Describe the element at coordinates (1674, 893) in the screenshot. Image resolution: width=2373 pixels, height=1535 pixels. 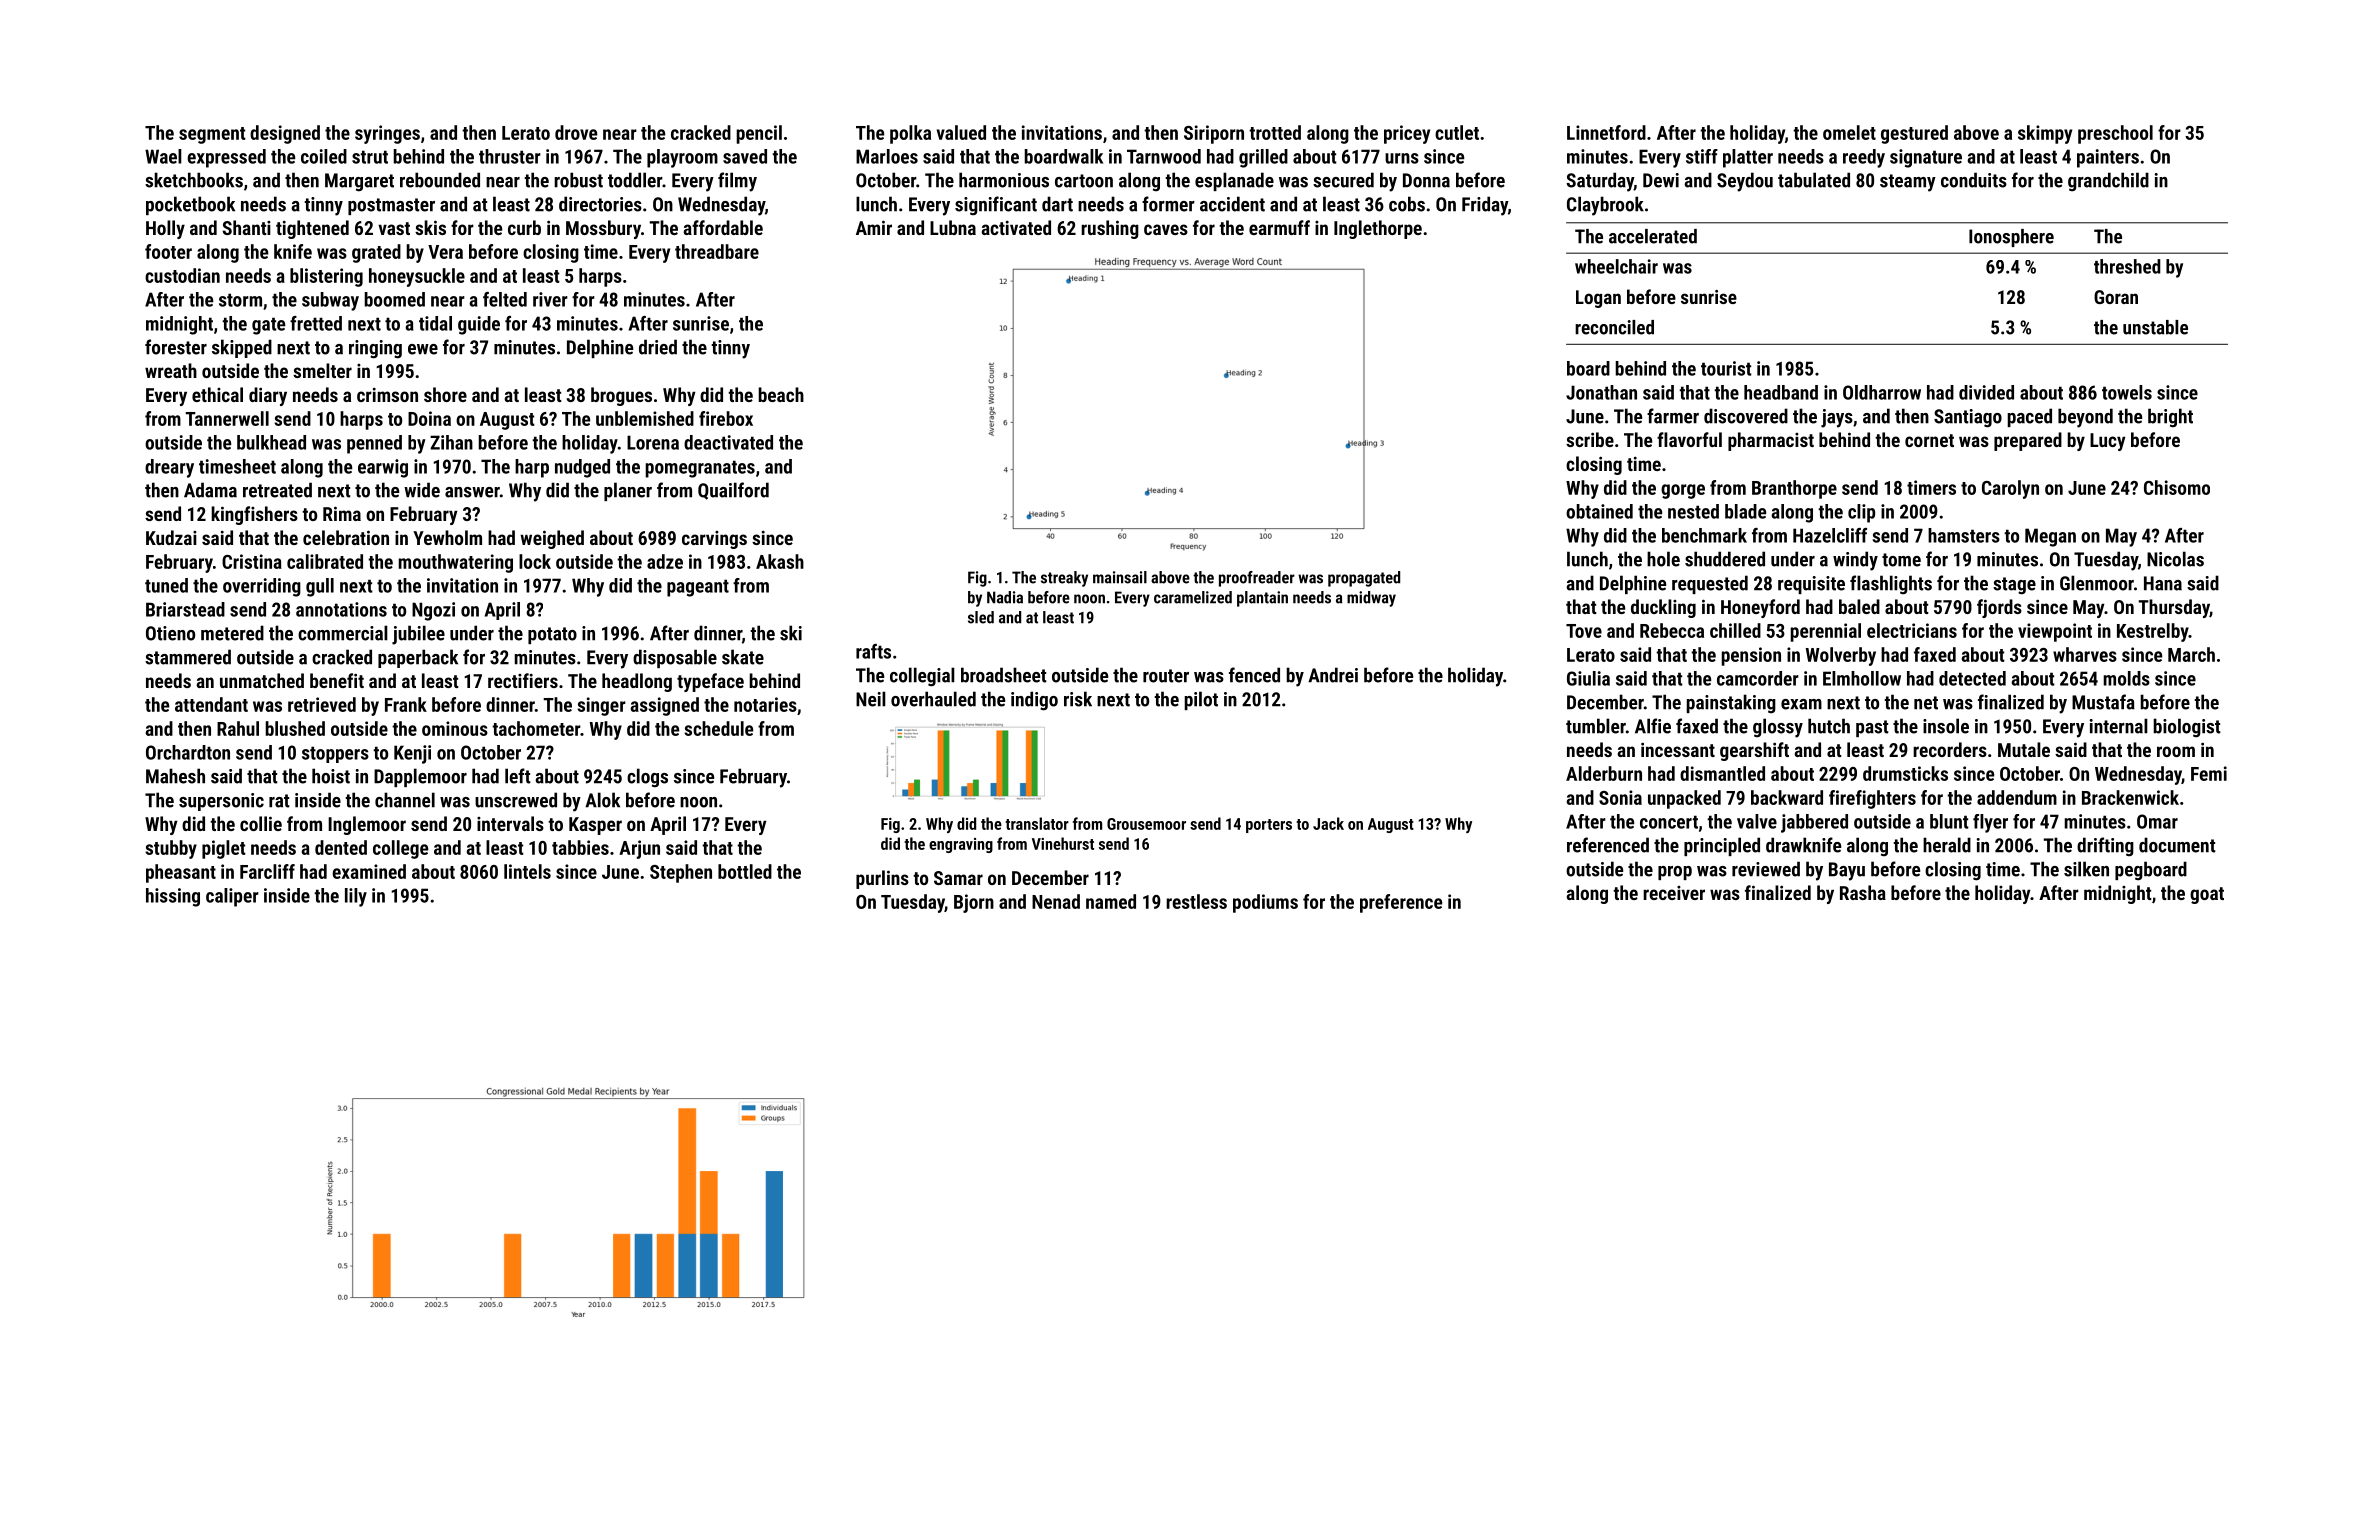
I see `receiver` at that location.
